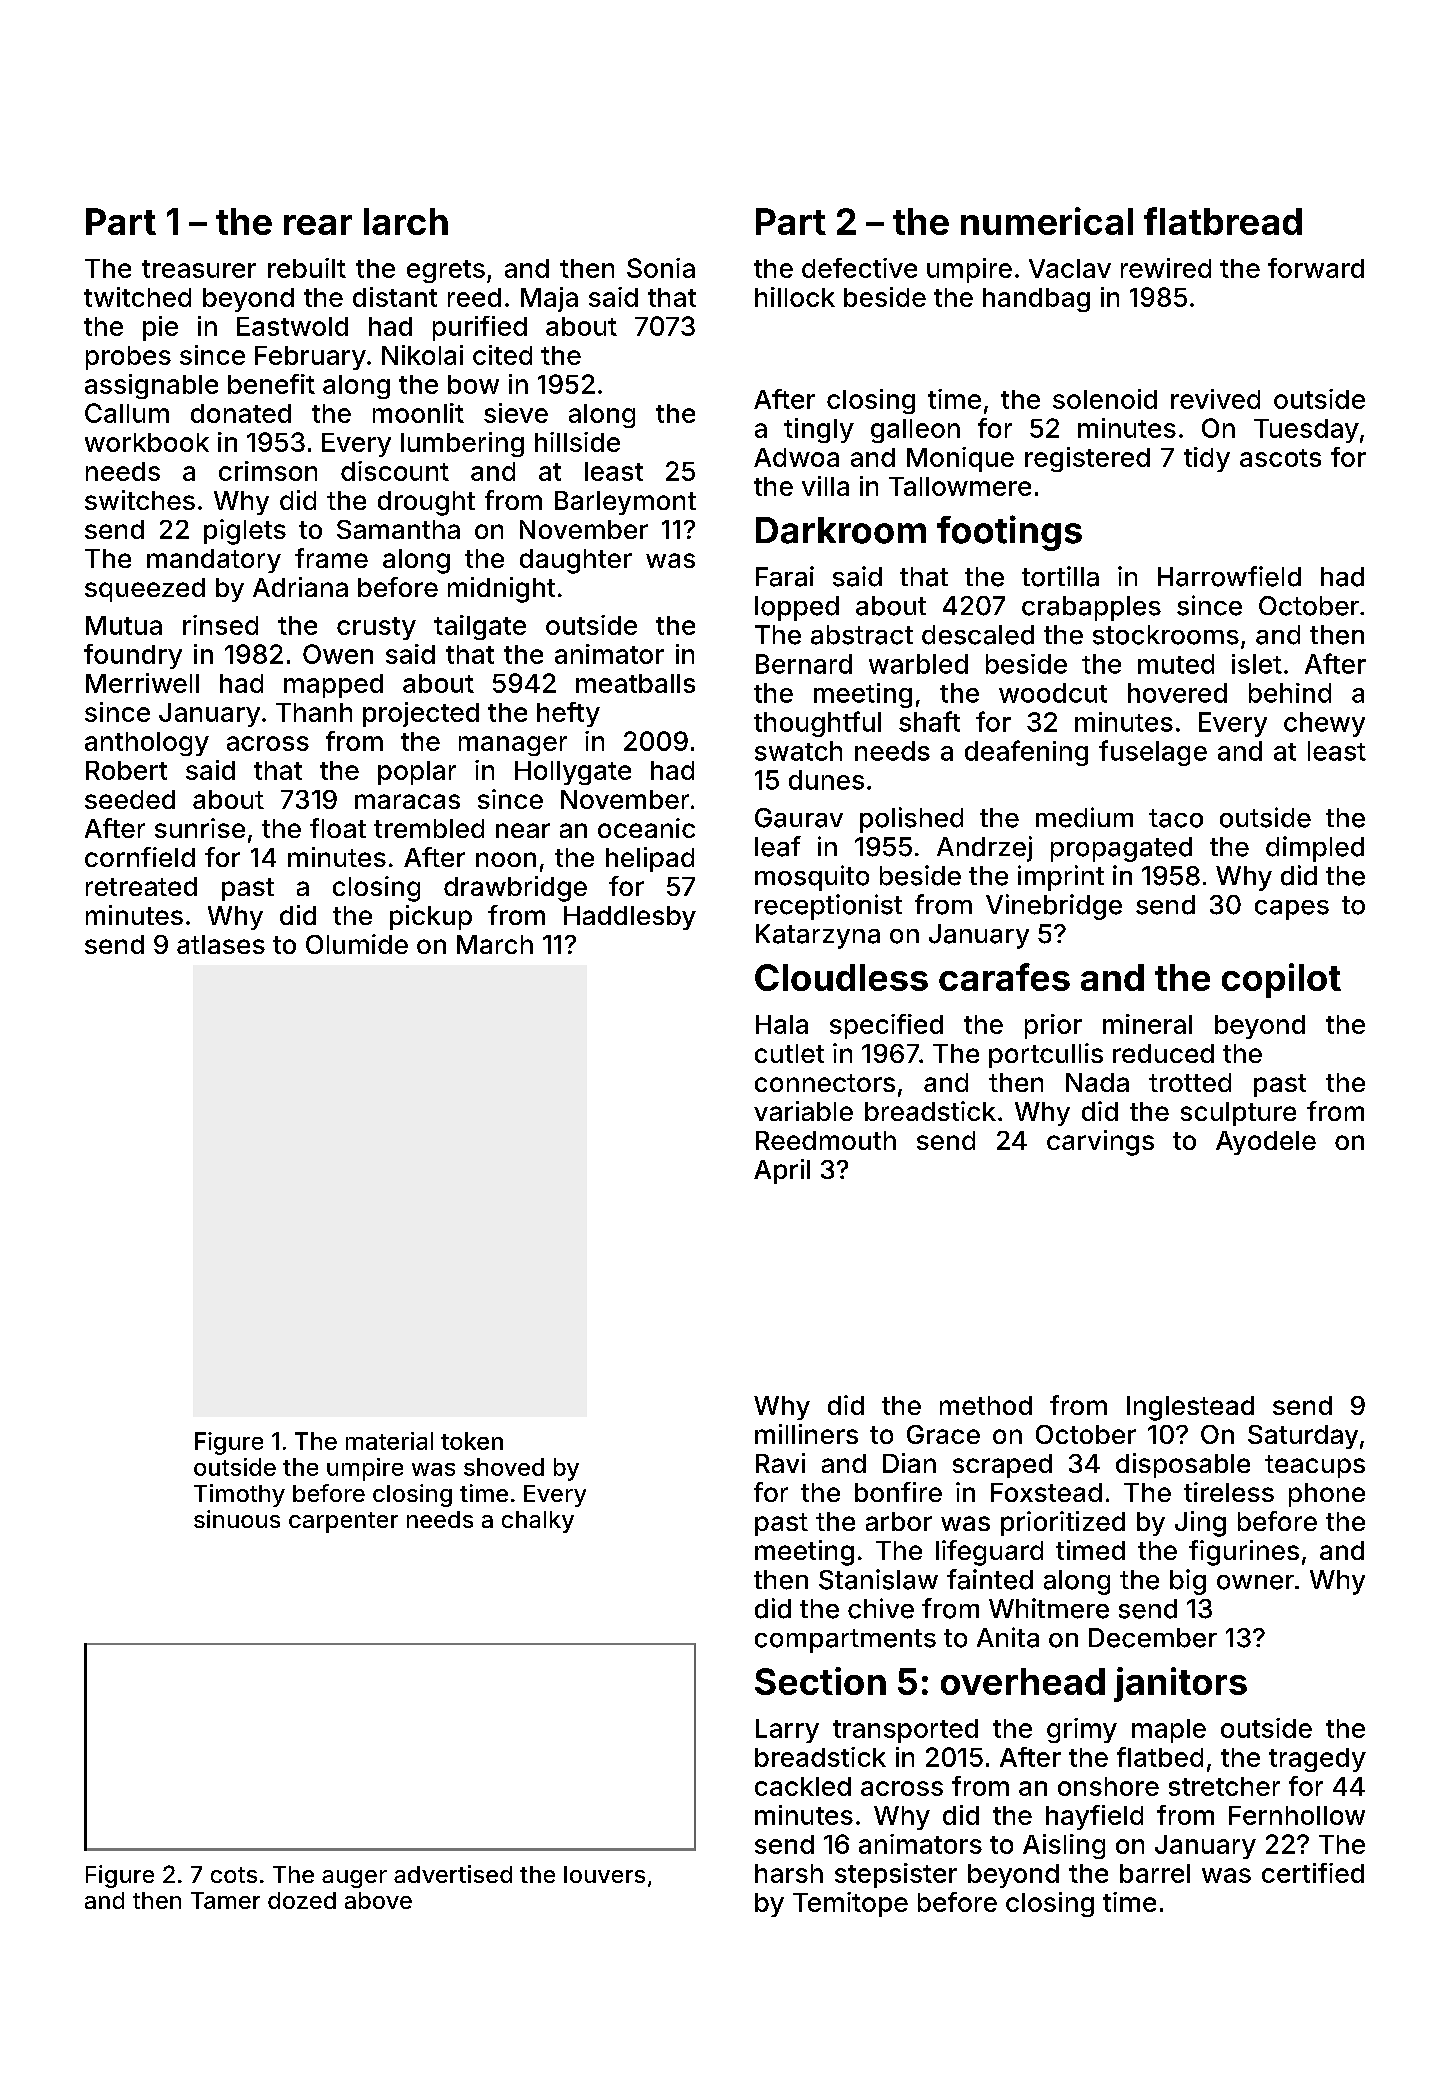  What do you see at coordinates (1223, 221) in the page?
I see `flatbread` at bounding box center [1223, 221].
